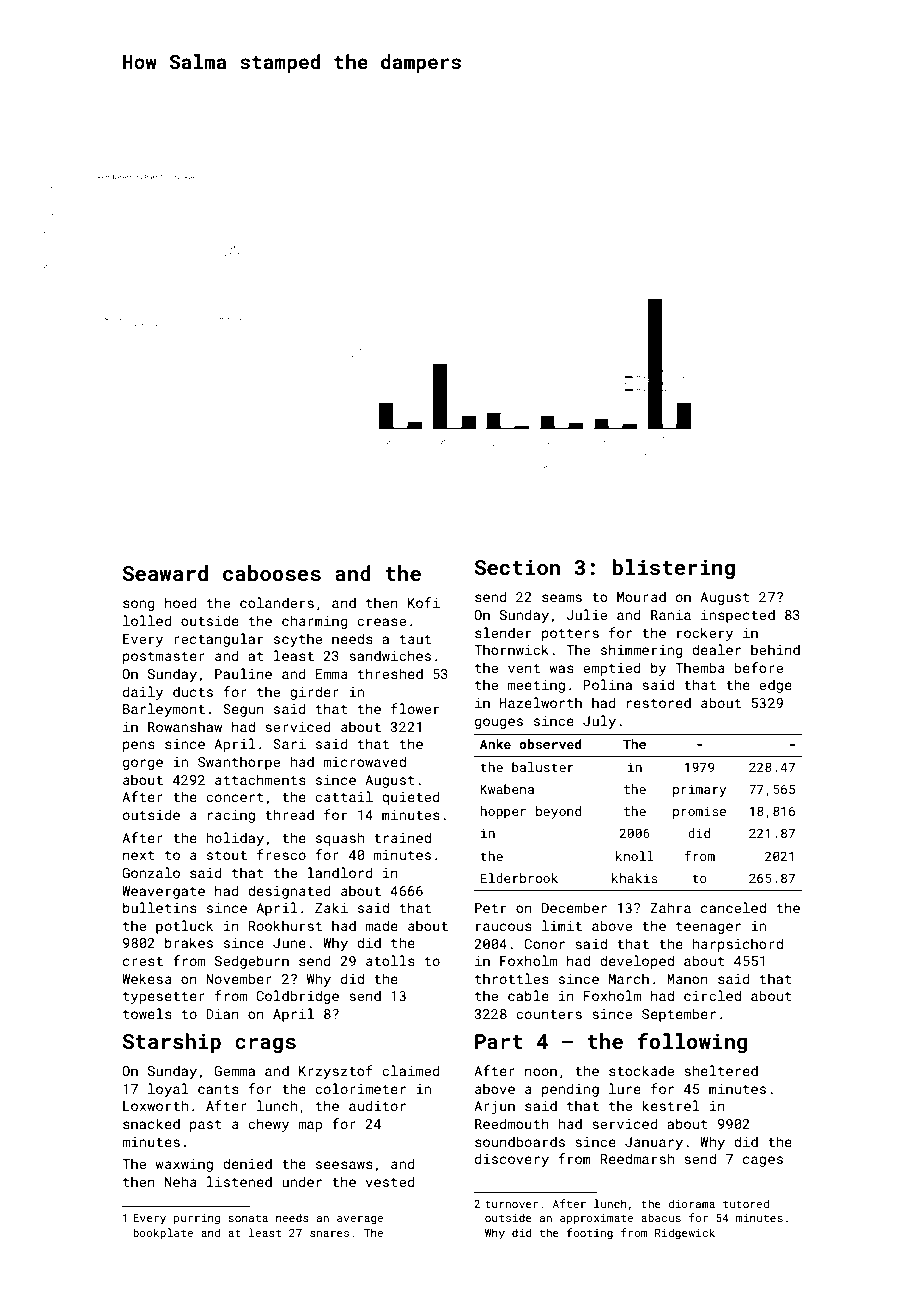  What do you see at coordinates (143, 961) in the screenshot?
I see `crest` at bounding box center [143, 961].
